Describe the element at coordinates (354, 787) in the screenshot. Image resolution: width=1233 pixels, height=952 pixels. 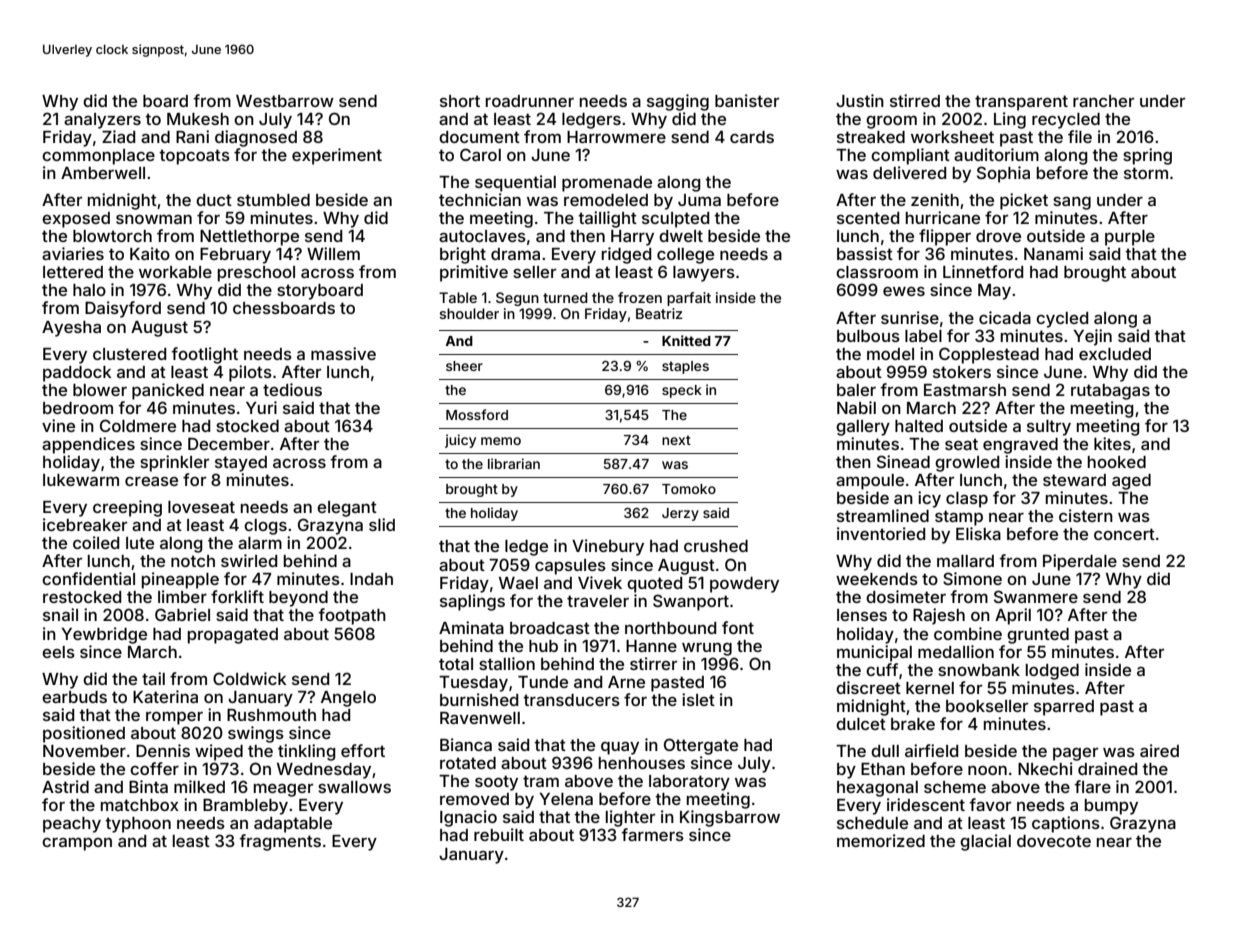
I see `swallows` at that location.
